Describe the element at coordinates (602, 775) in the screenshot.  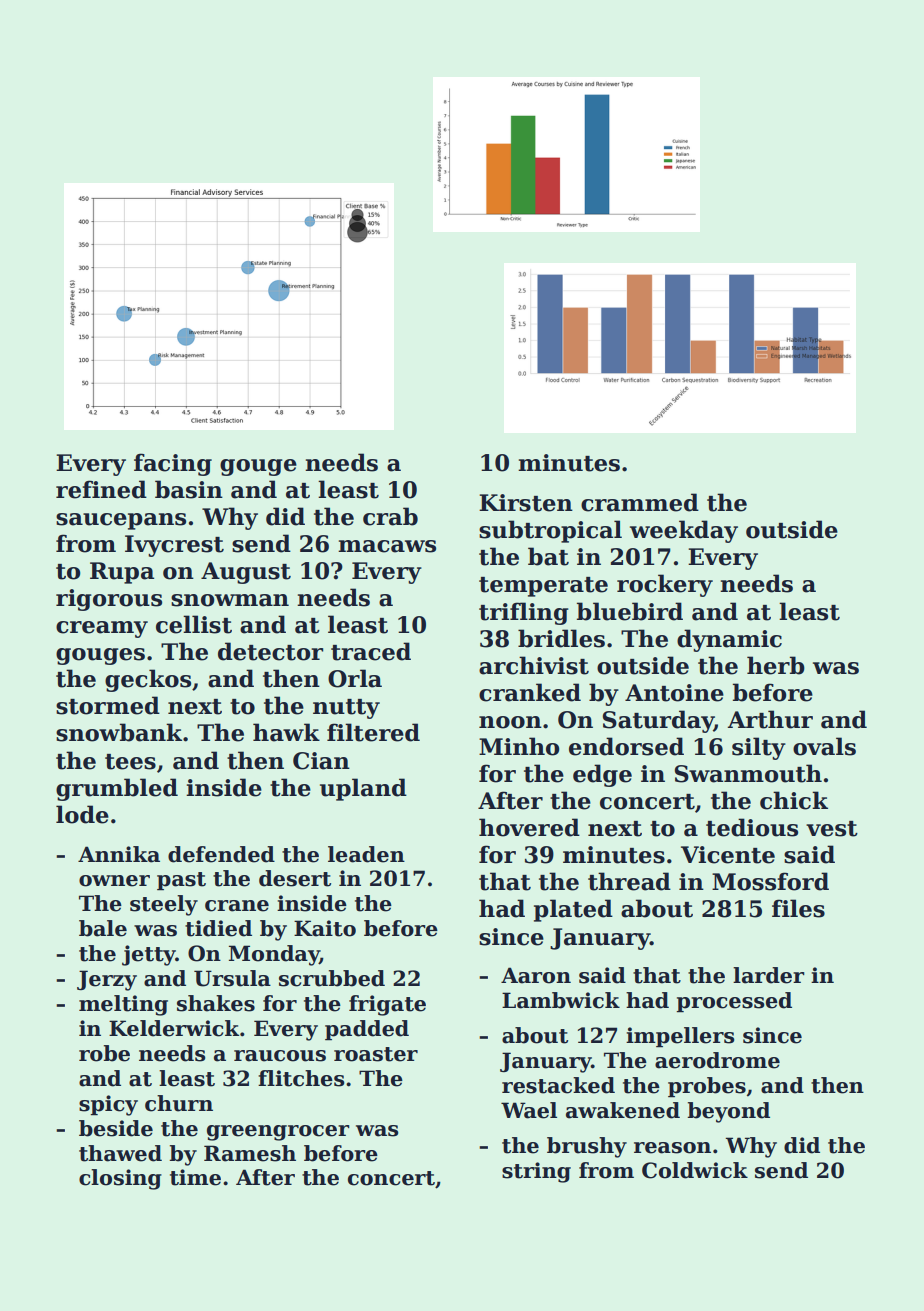
I see `edge` at that location.
